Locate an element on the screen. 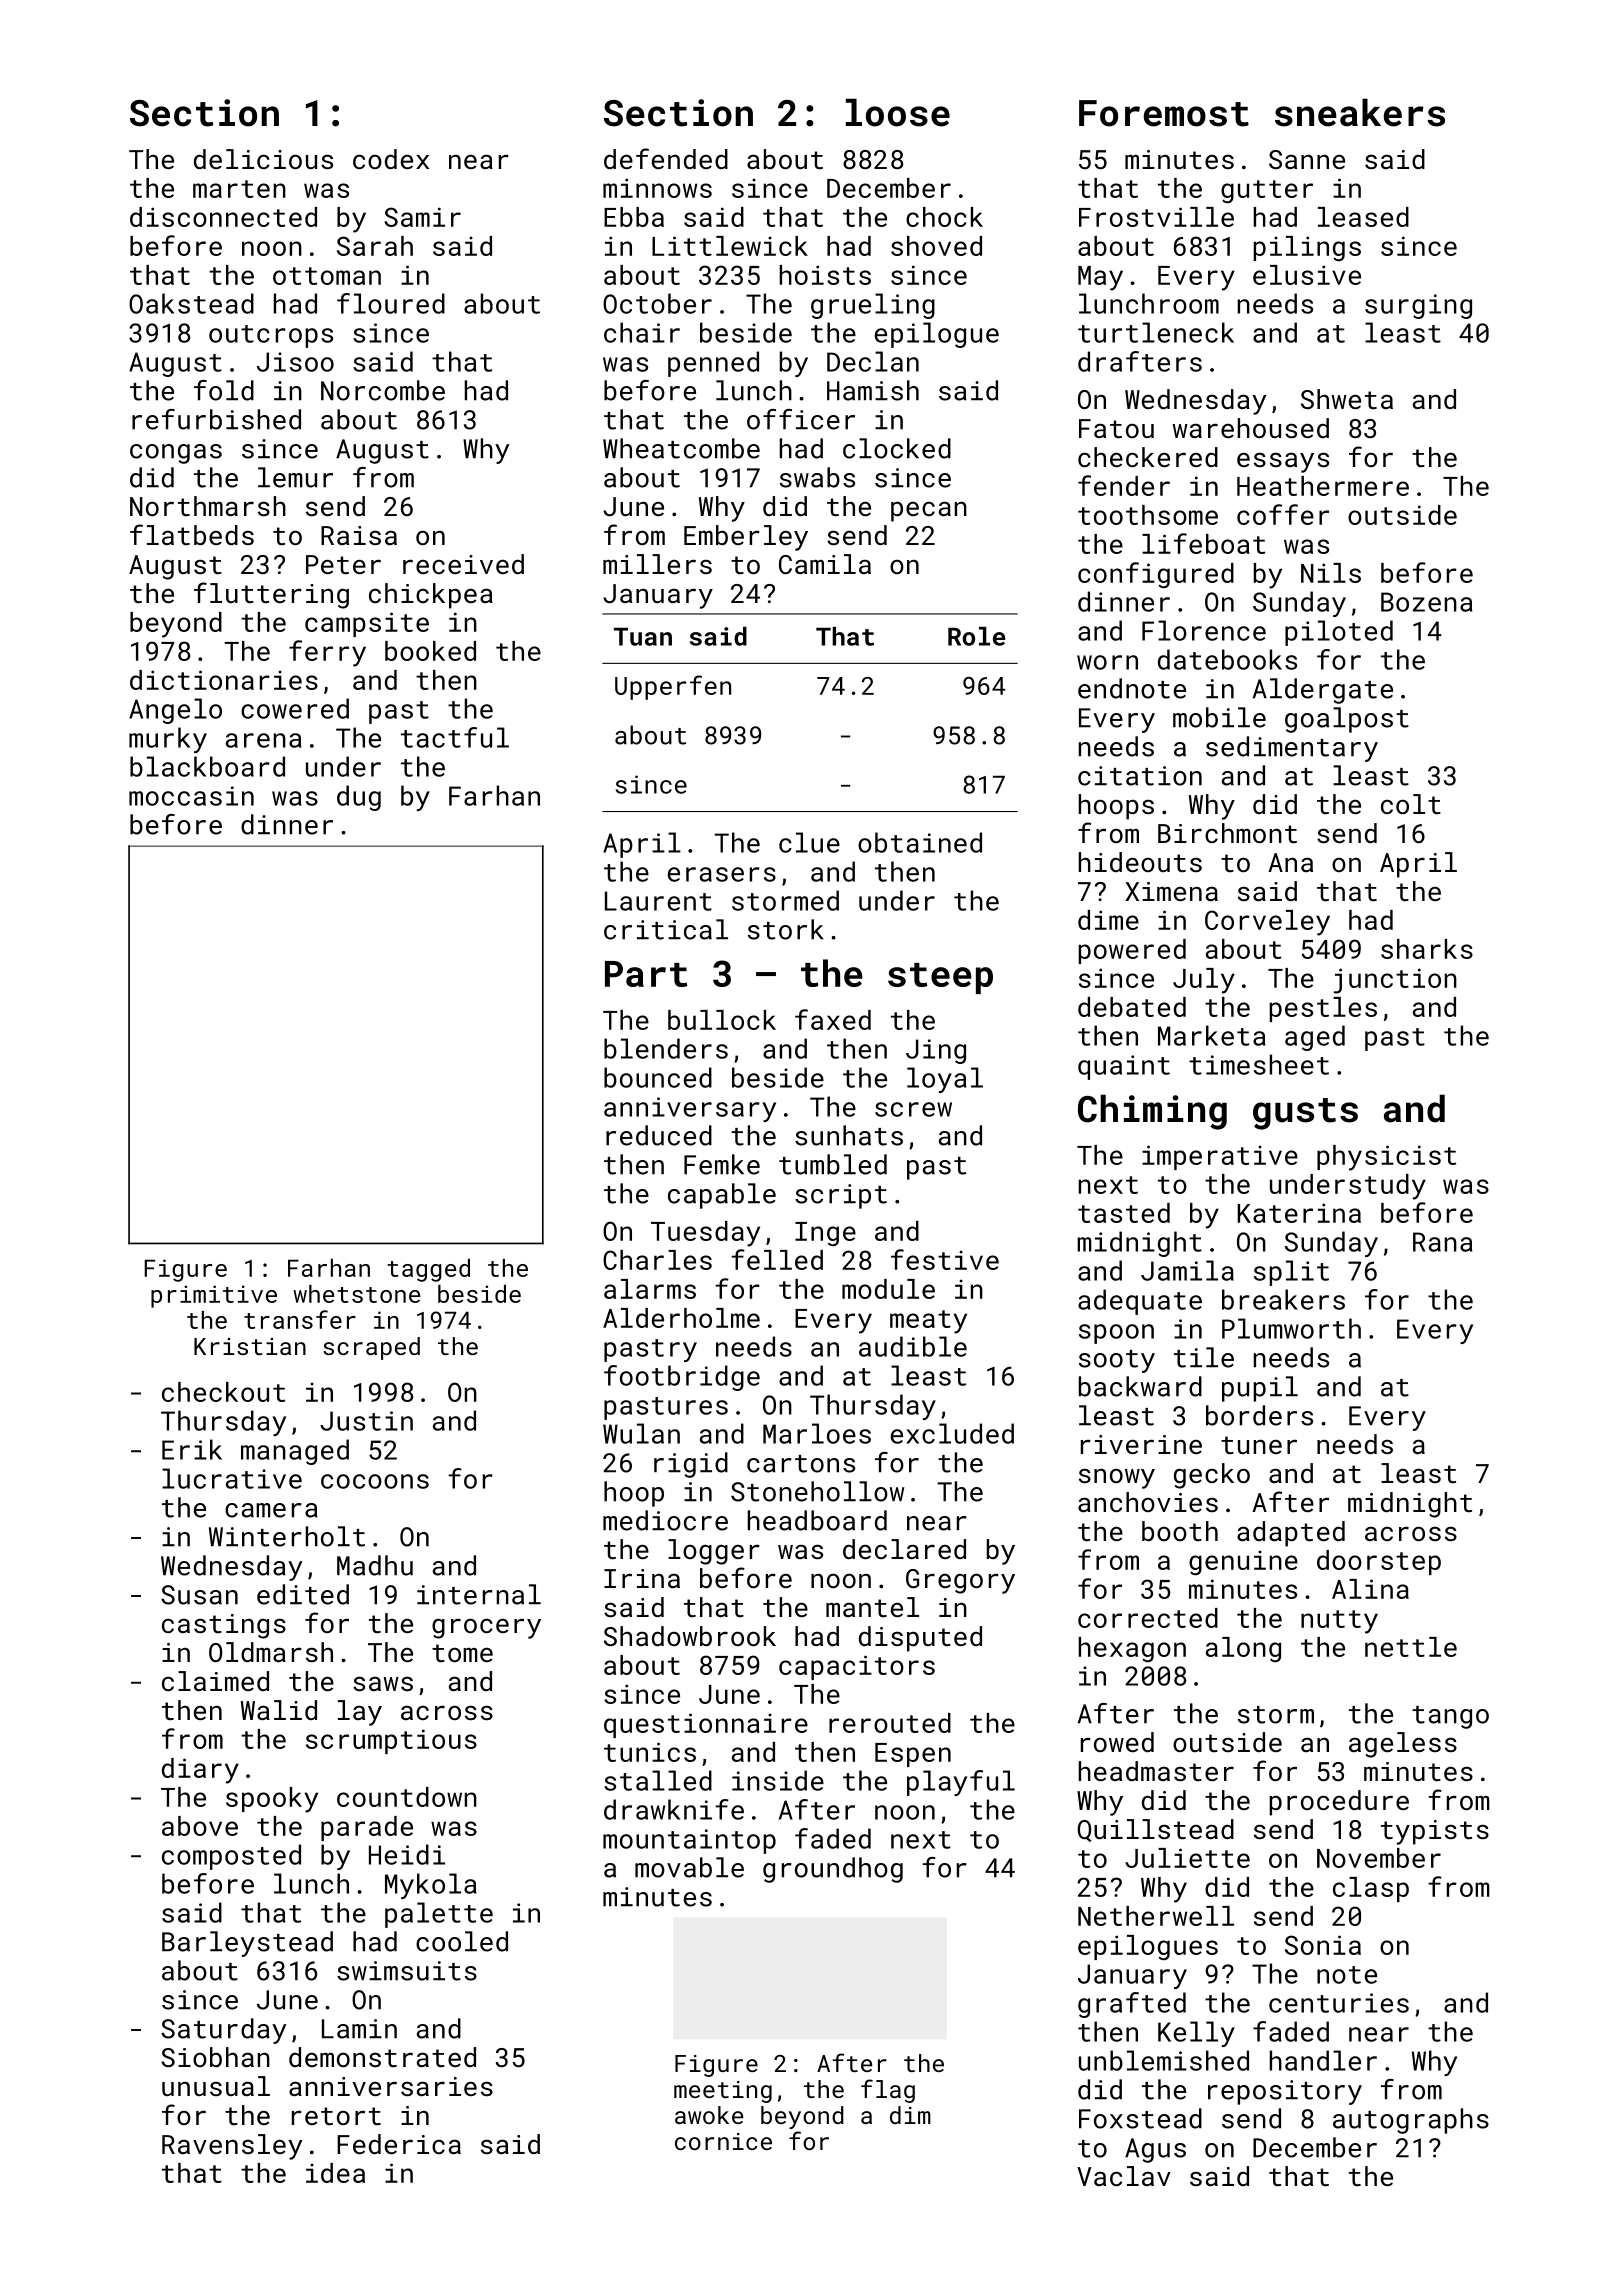  Oldmarsh is located at coordinates (271, 1652).
